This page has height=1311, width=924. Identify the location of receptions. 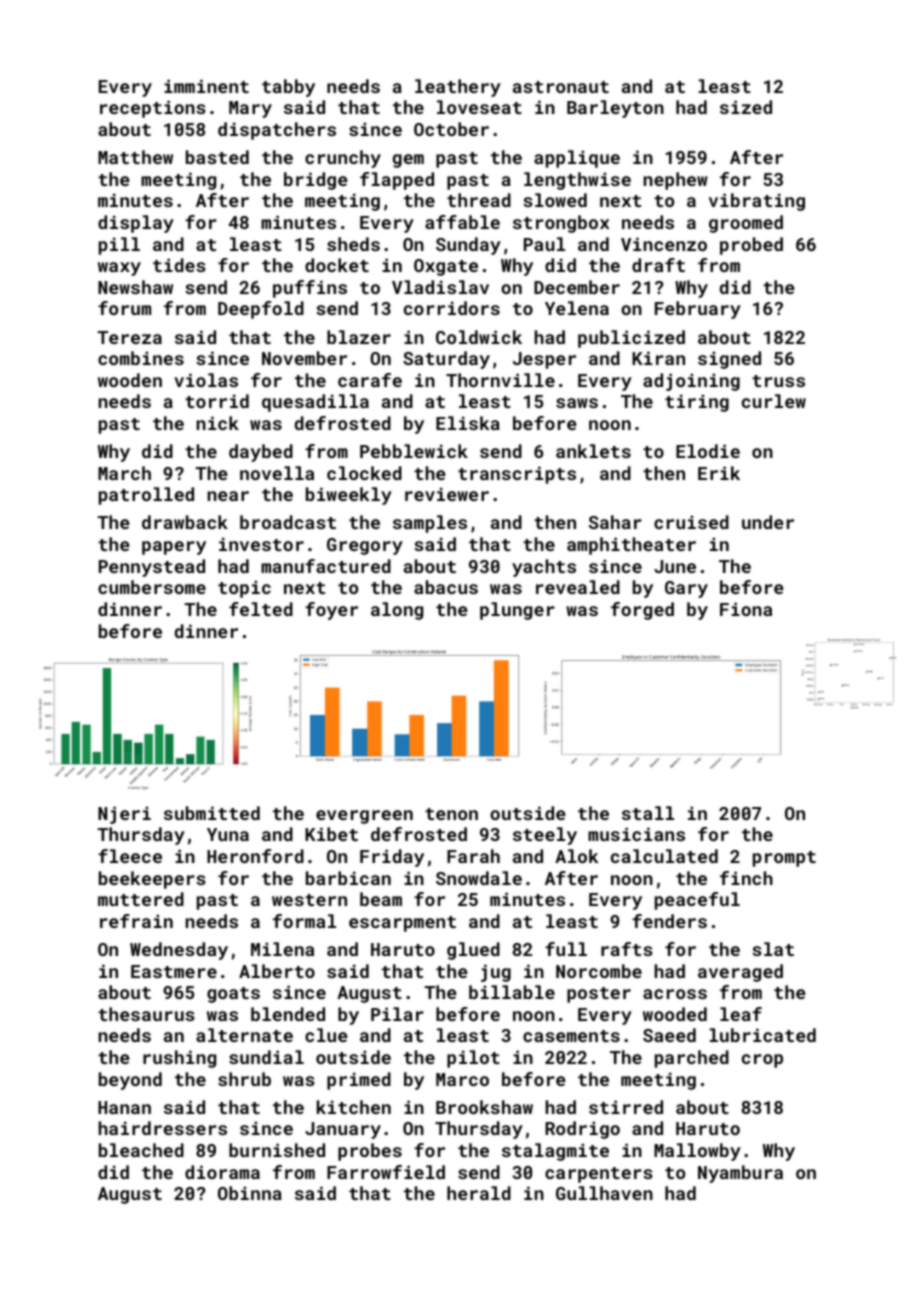
(153, 109).
